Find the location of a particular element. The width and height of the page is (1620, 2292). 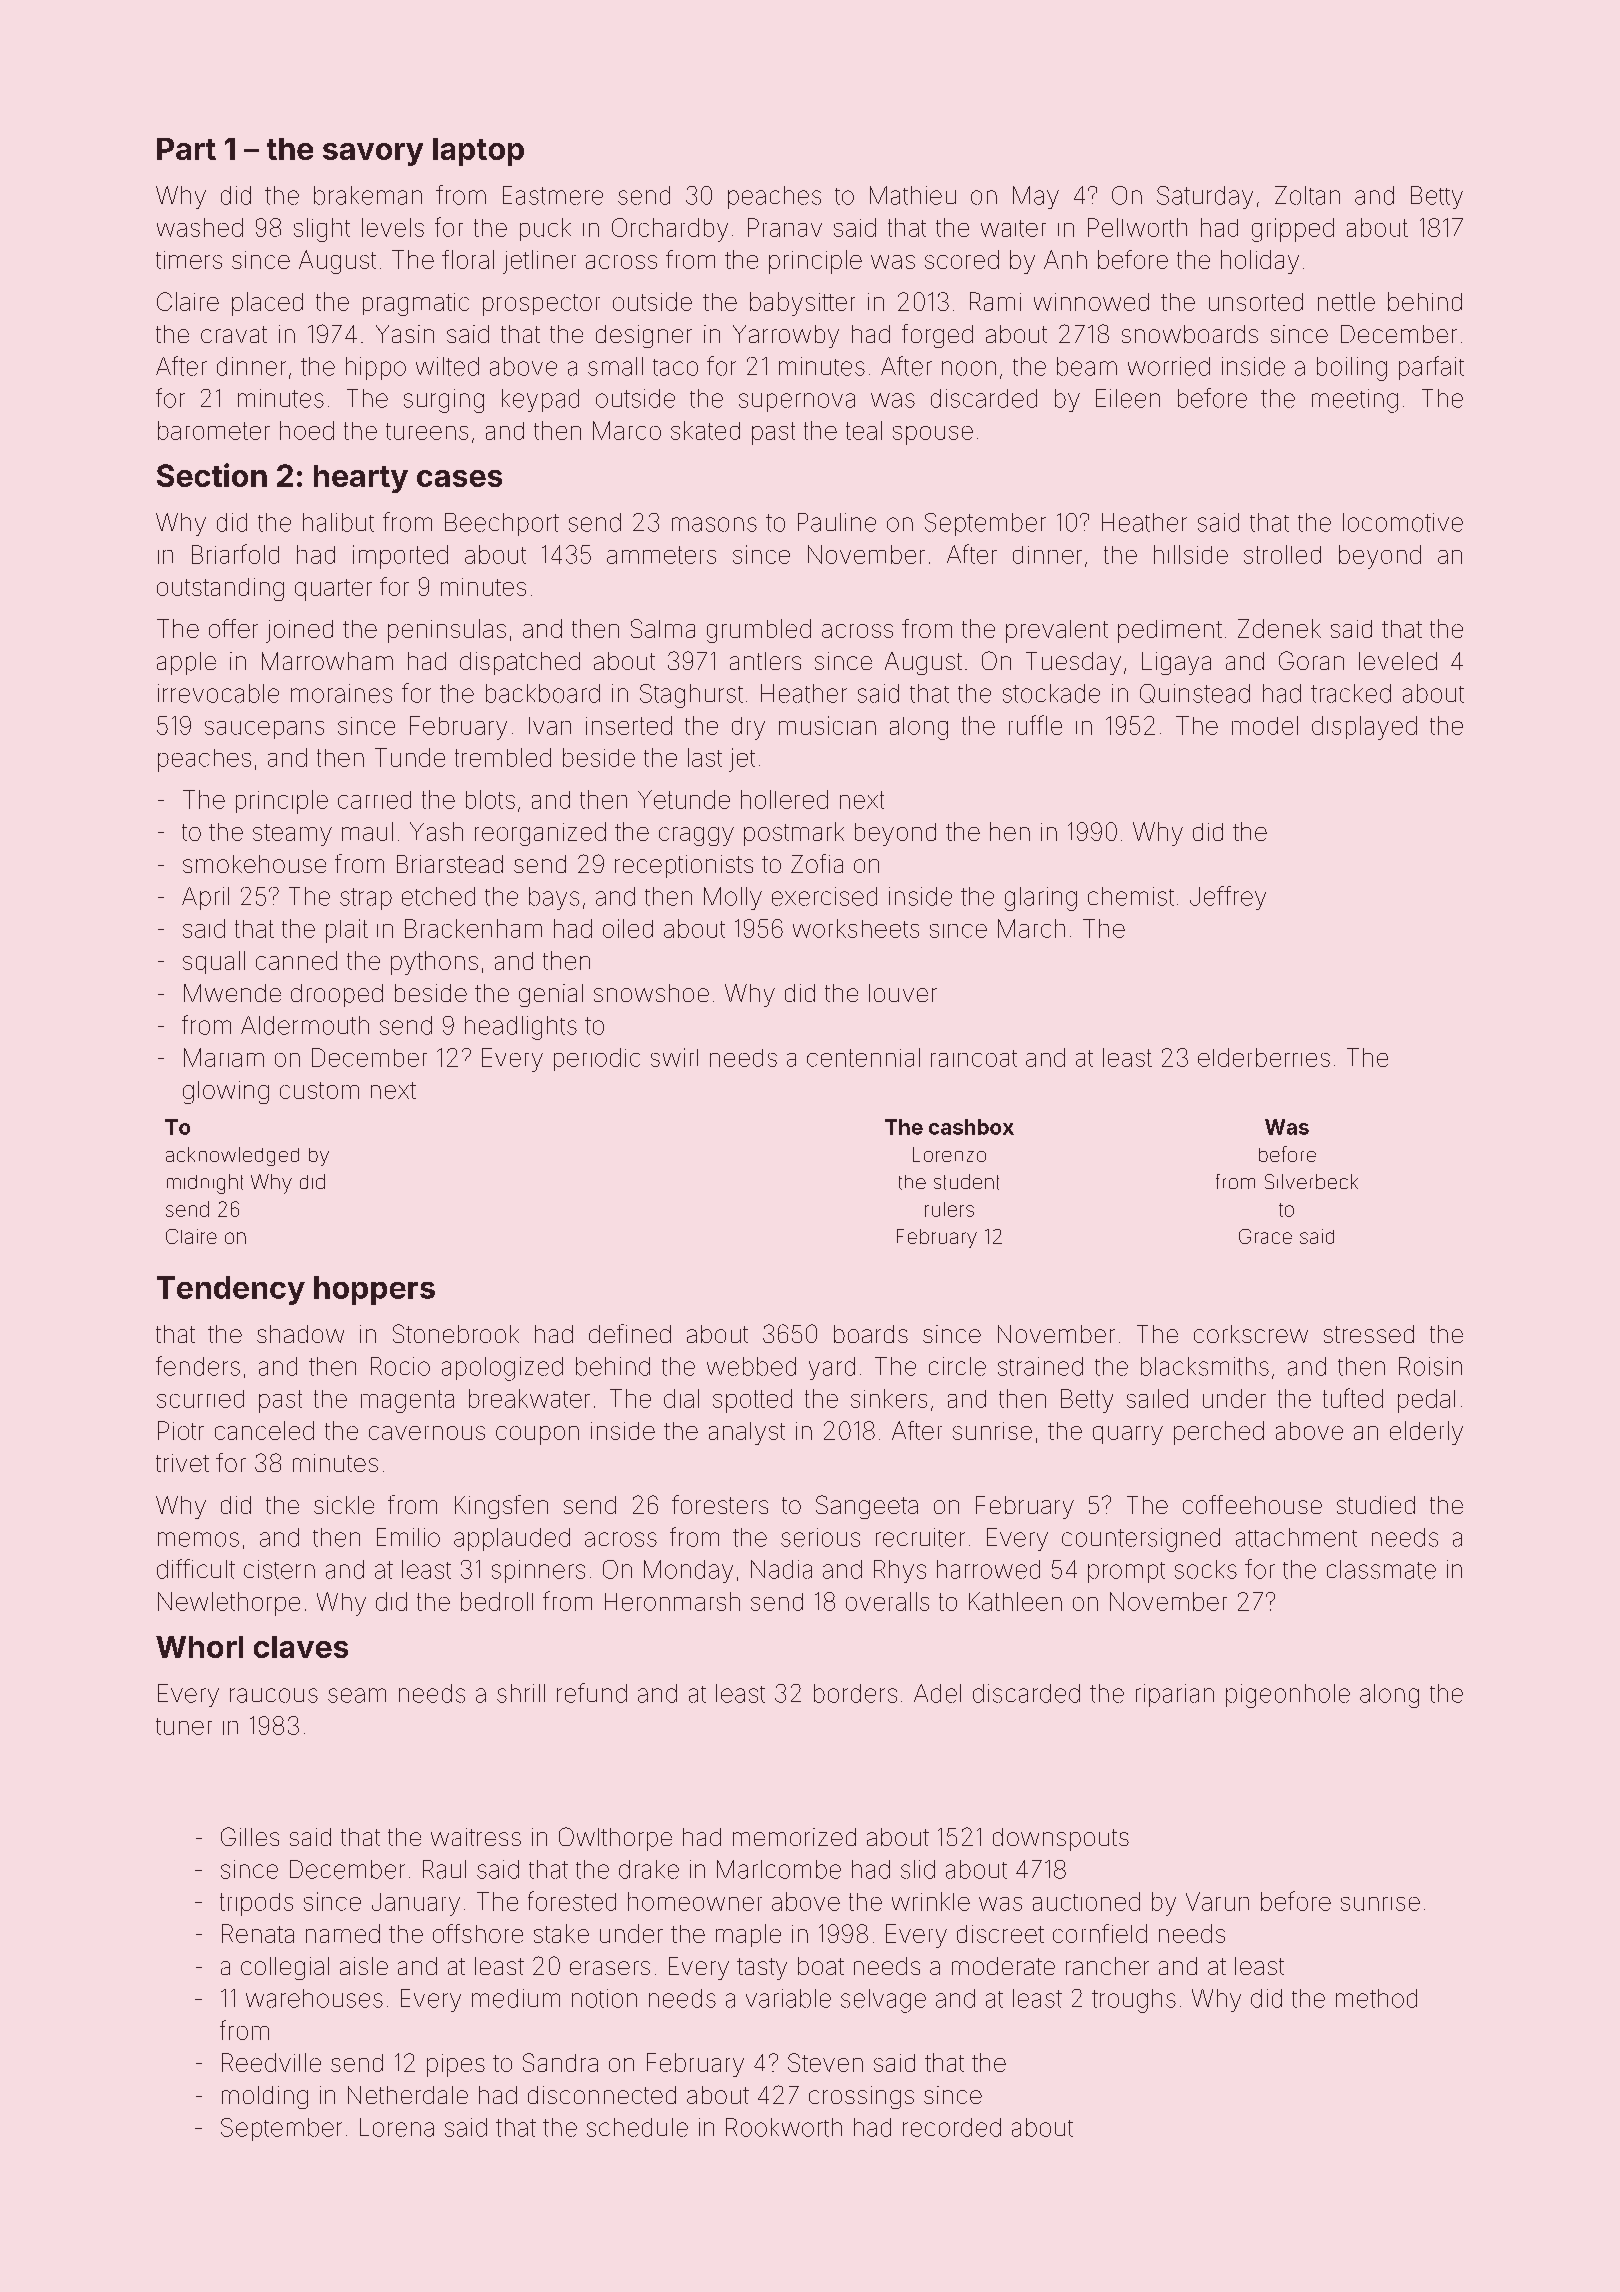

Lorena is located at coordinates (397, 2127).
